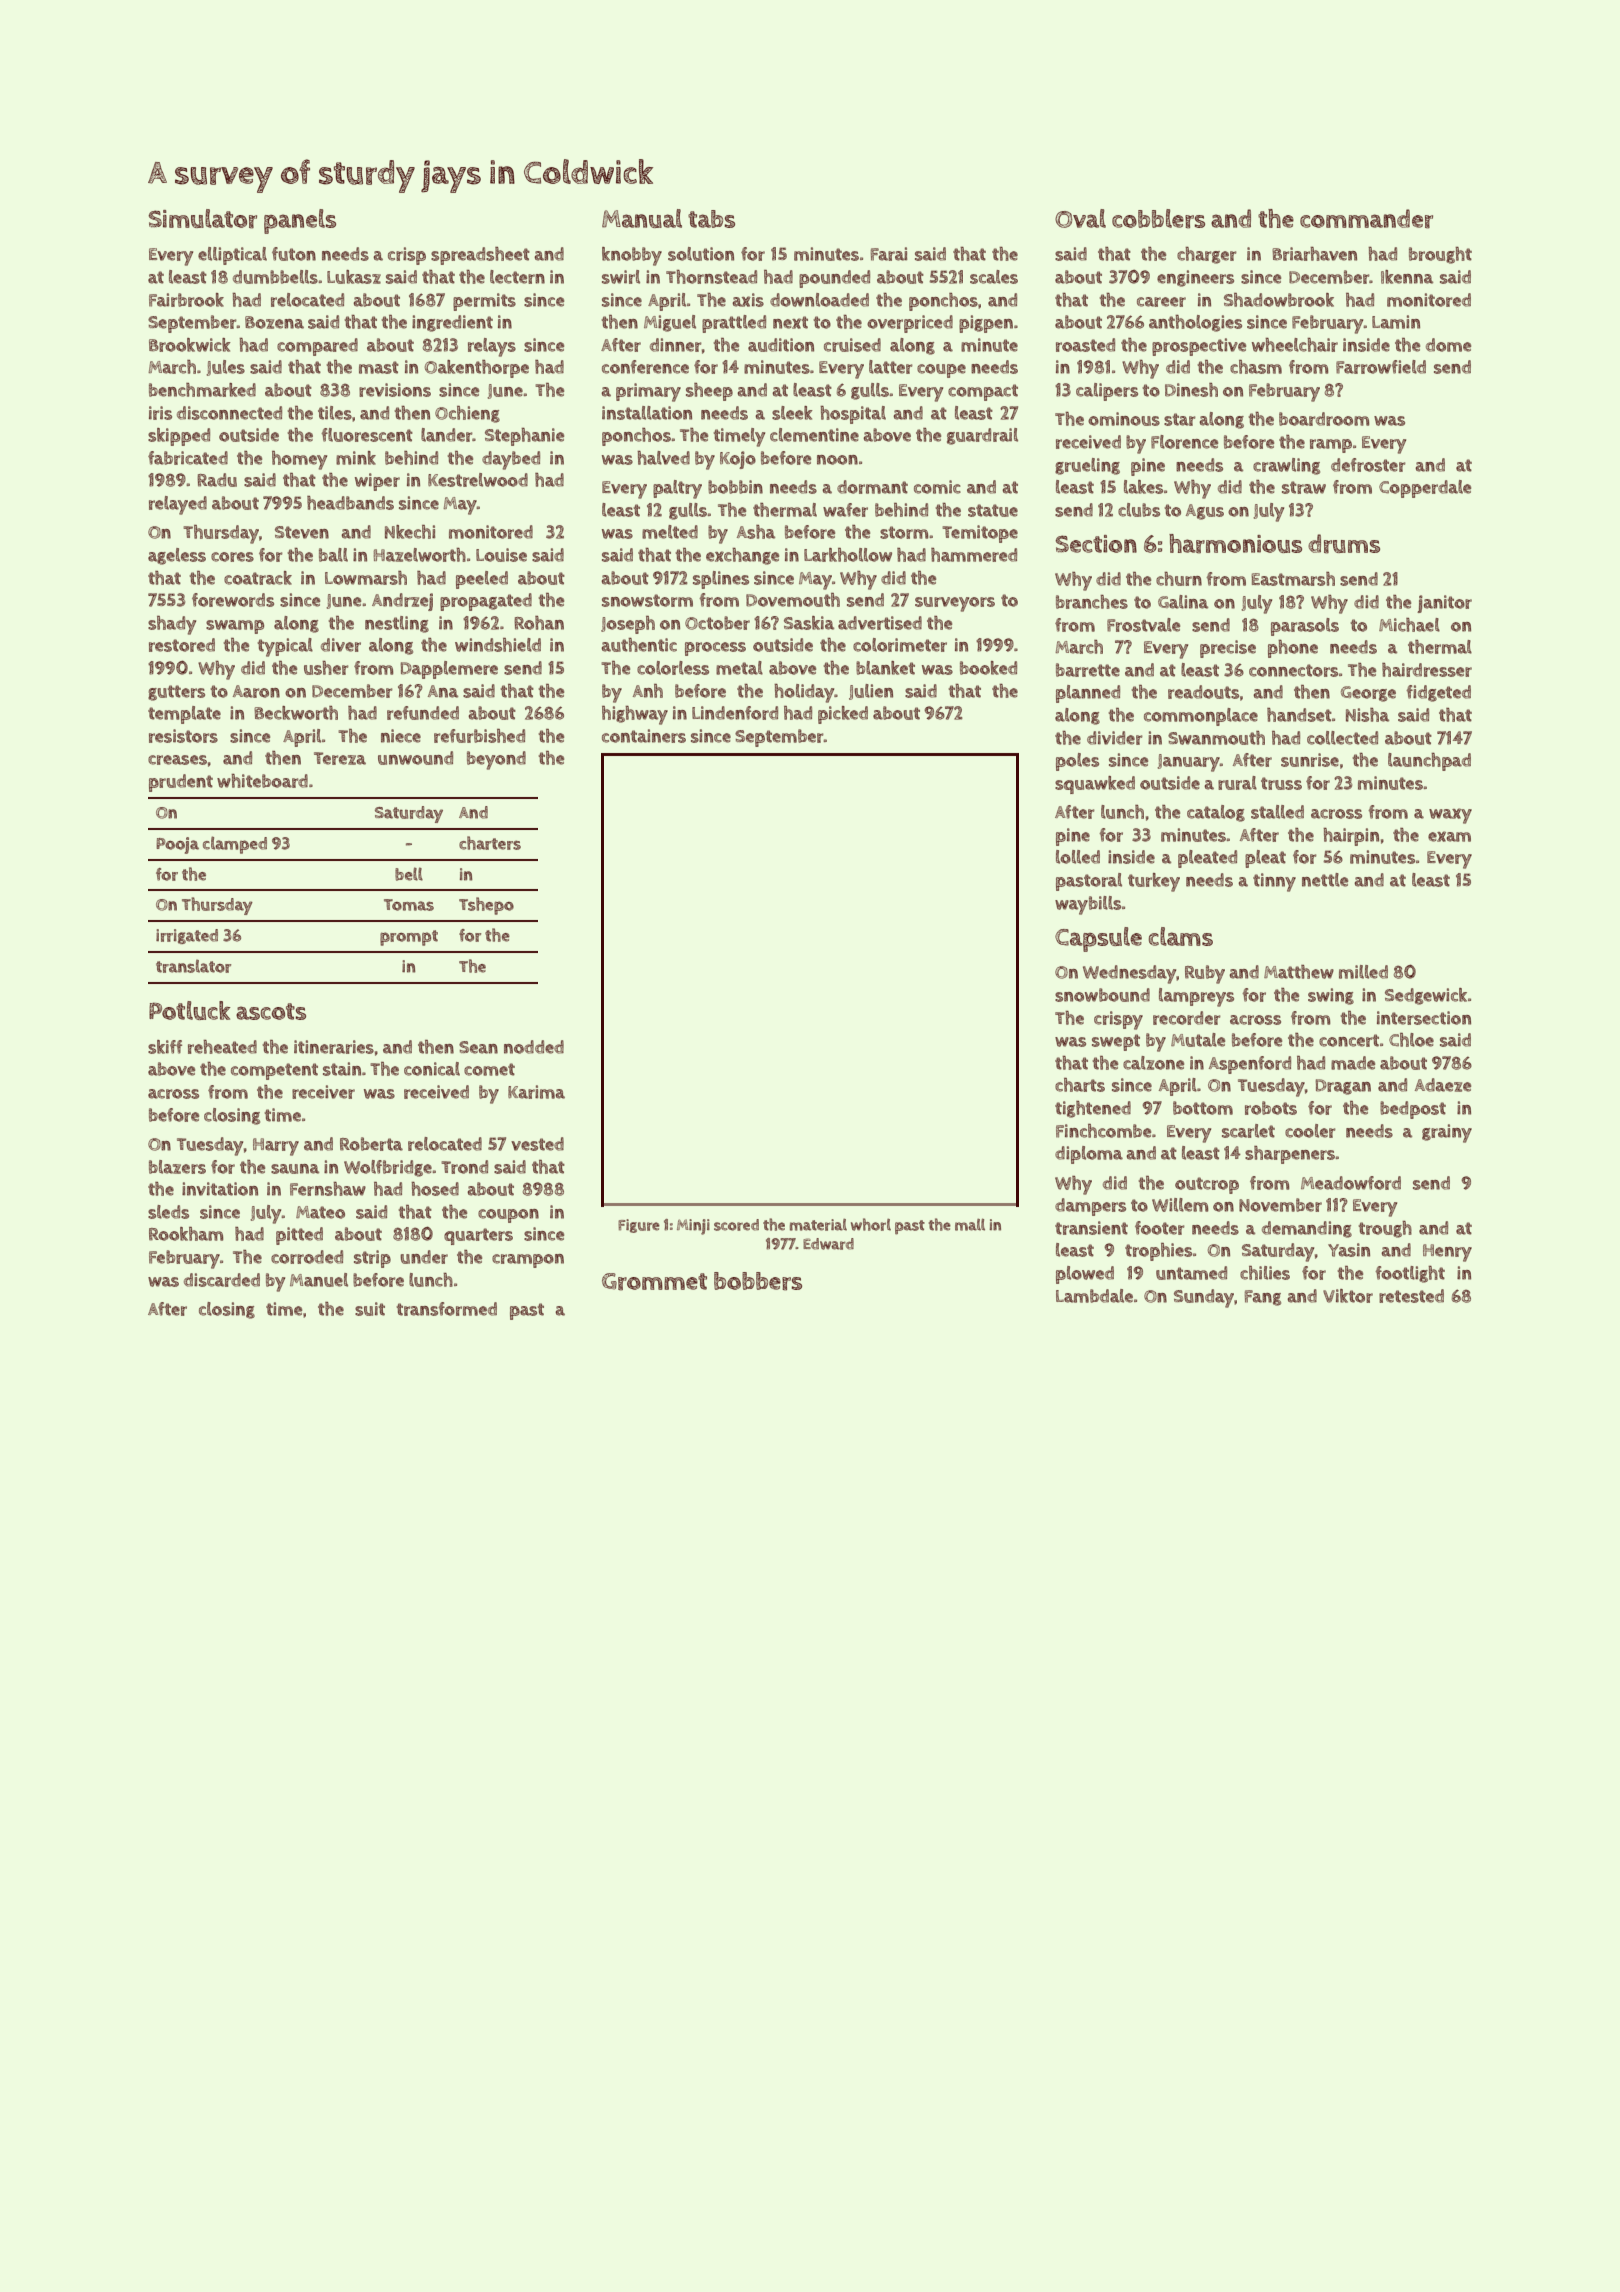 The image size is (1620, 2292). Describe the element at coordinates (677, 489) in the screenshot. I see `paltry` at that location.
